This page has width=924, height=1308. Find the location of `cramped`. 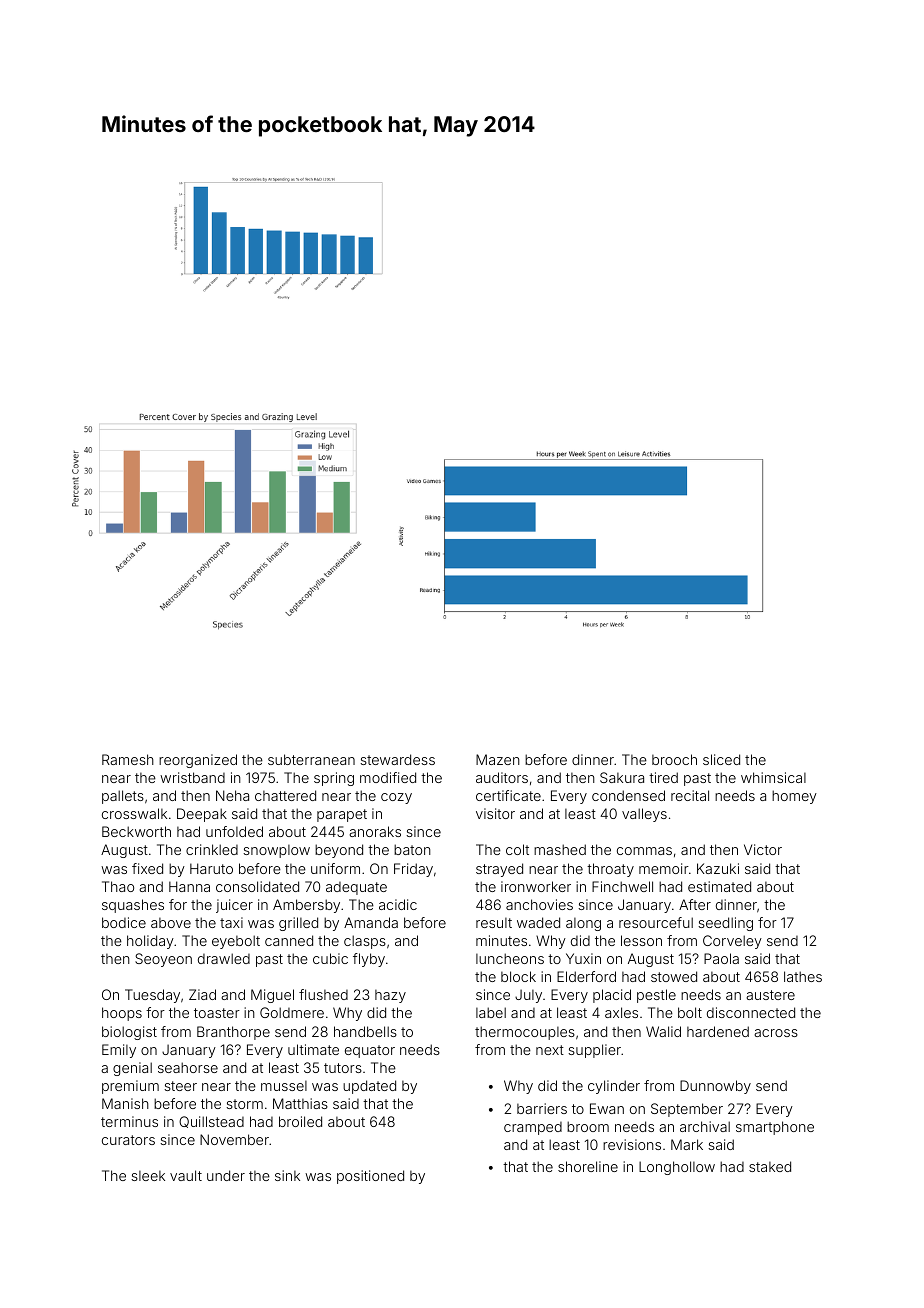

cramped is located at coordinates (533, 1128).
